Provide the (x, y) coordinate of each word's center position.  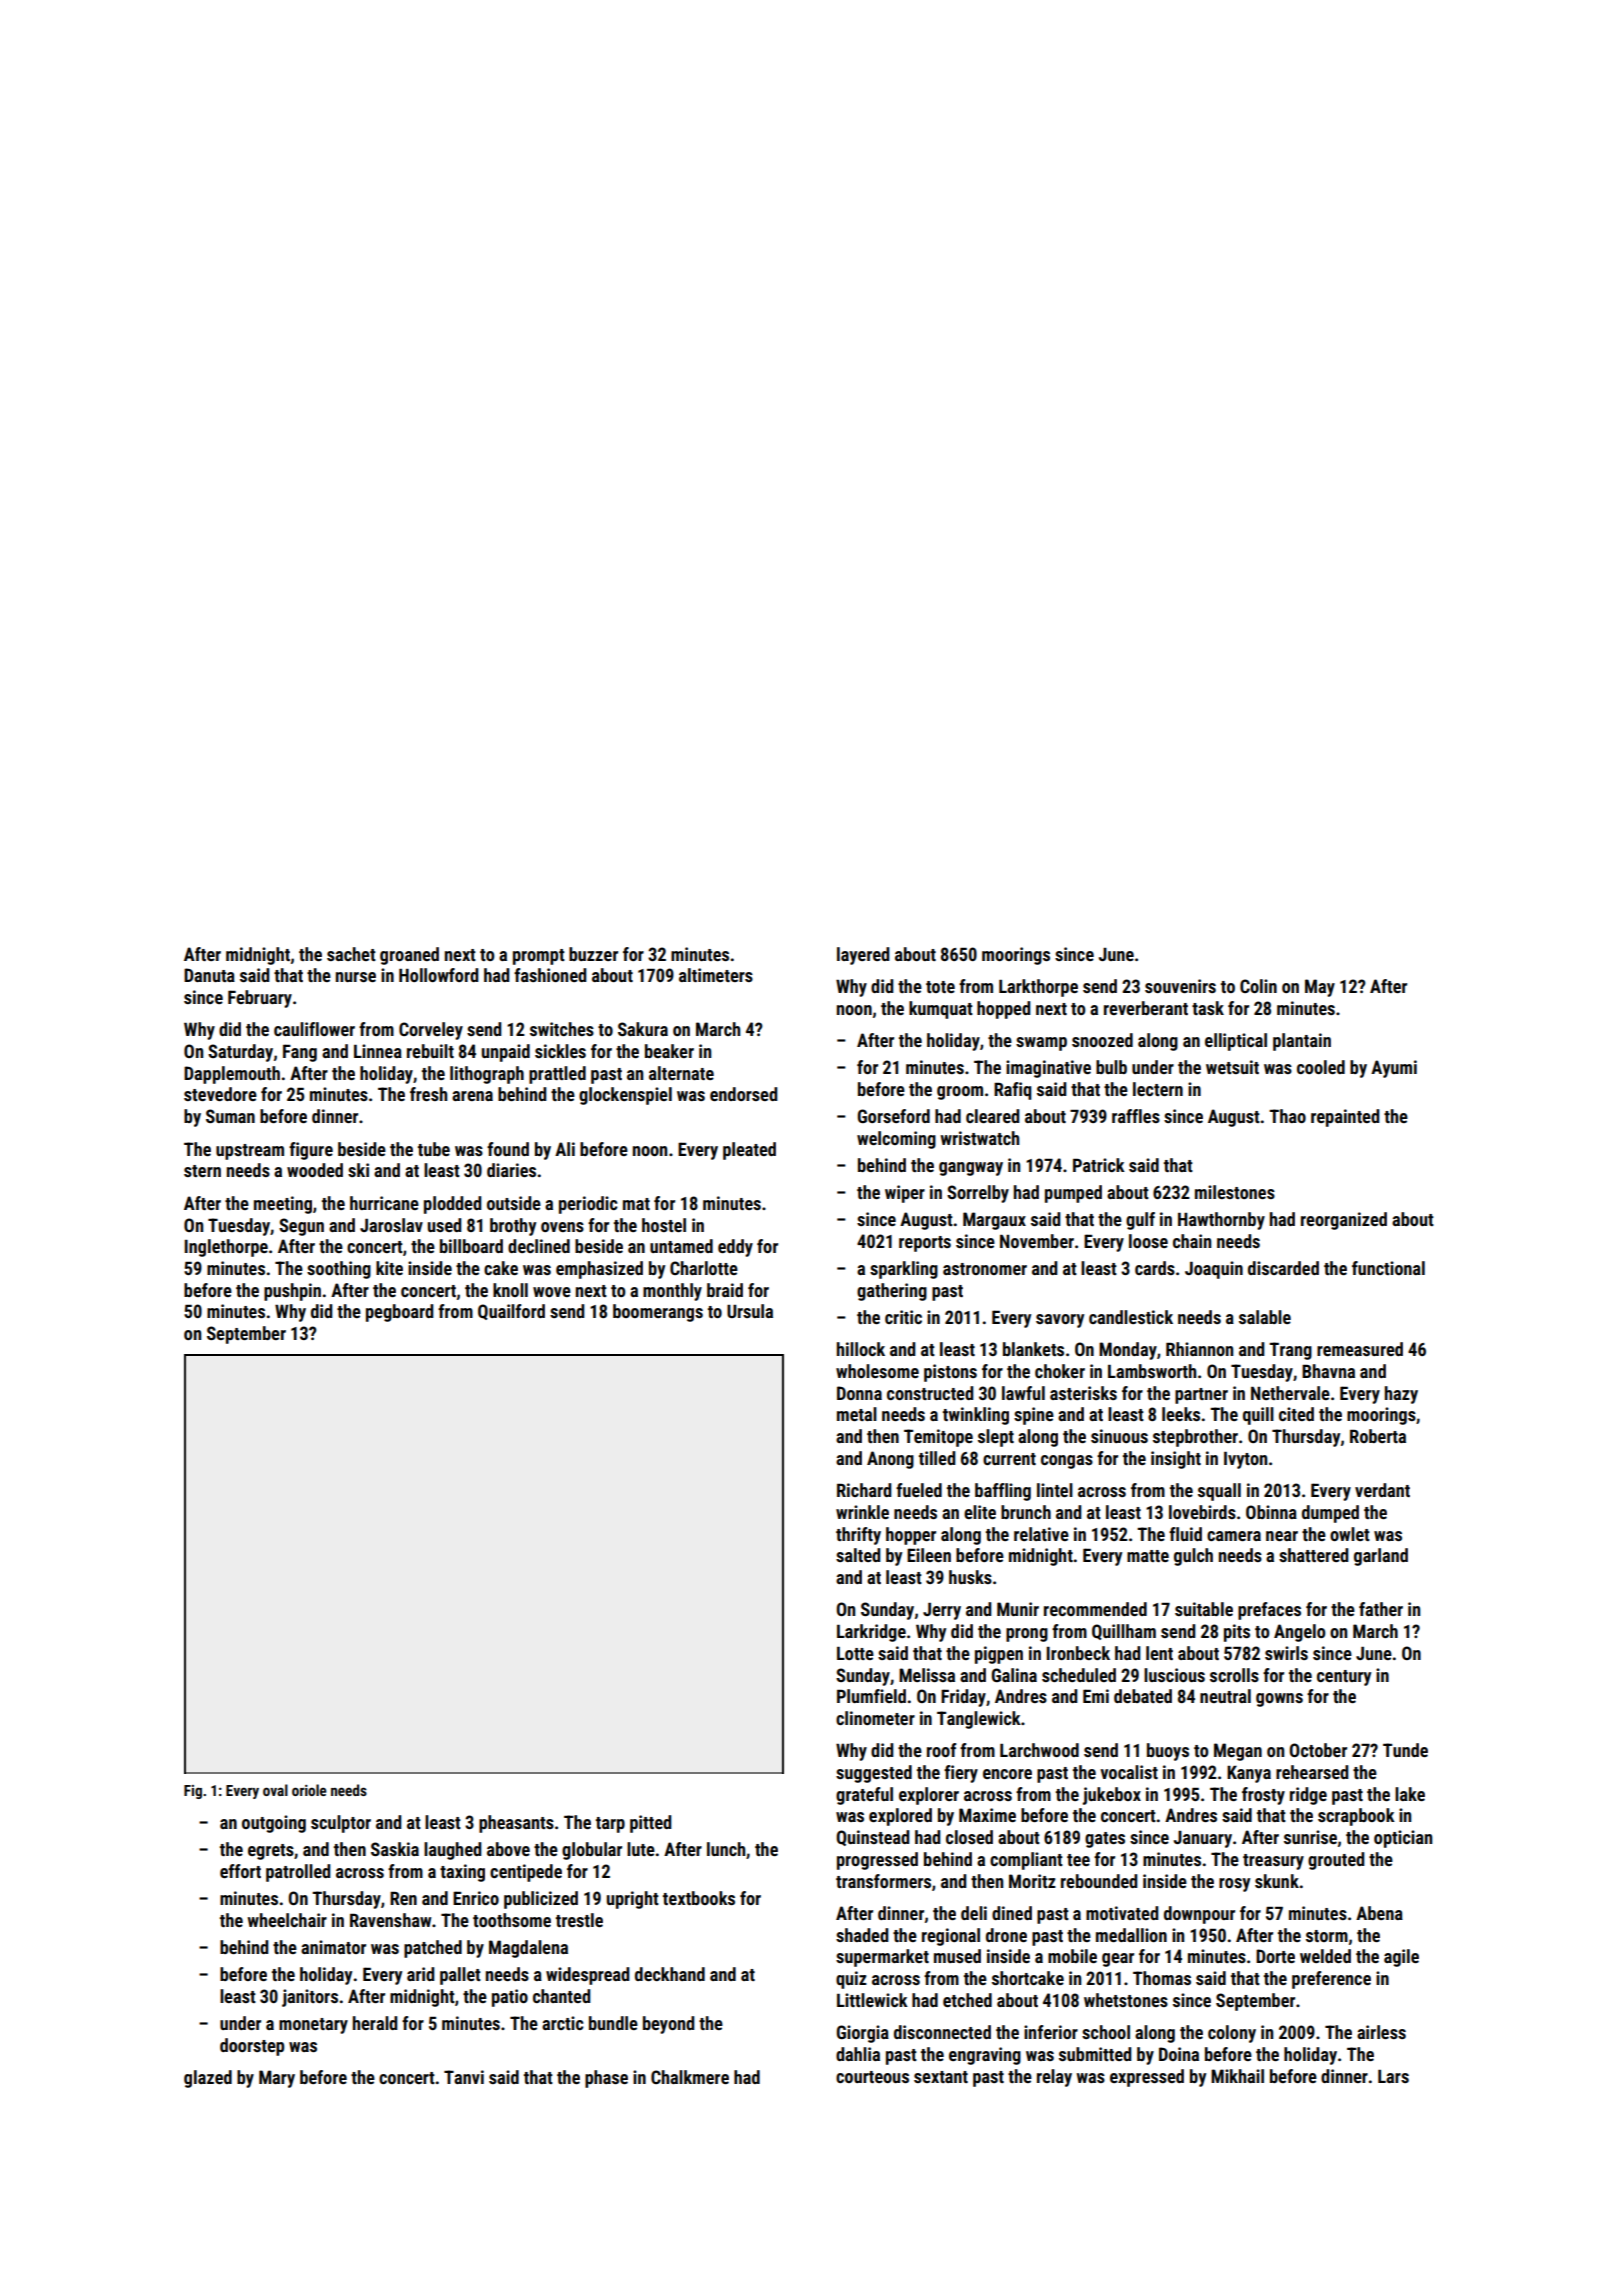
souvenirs (1180, 986)
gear (1118, 1960)
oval (275, 1790)
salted (858, 1555)
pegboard (399, 1313)
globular (592, 1851)
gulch (1193, 1557)
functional (1388, 1268)
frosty (1263, 1796)
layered (863, 956)
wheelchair (287, 1920)
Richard (864, 1490)
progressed (877, 1861)
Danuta (209, 975)
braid (725, 1290)
